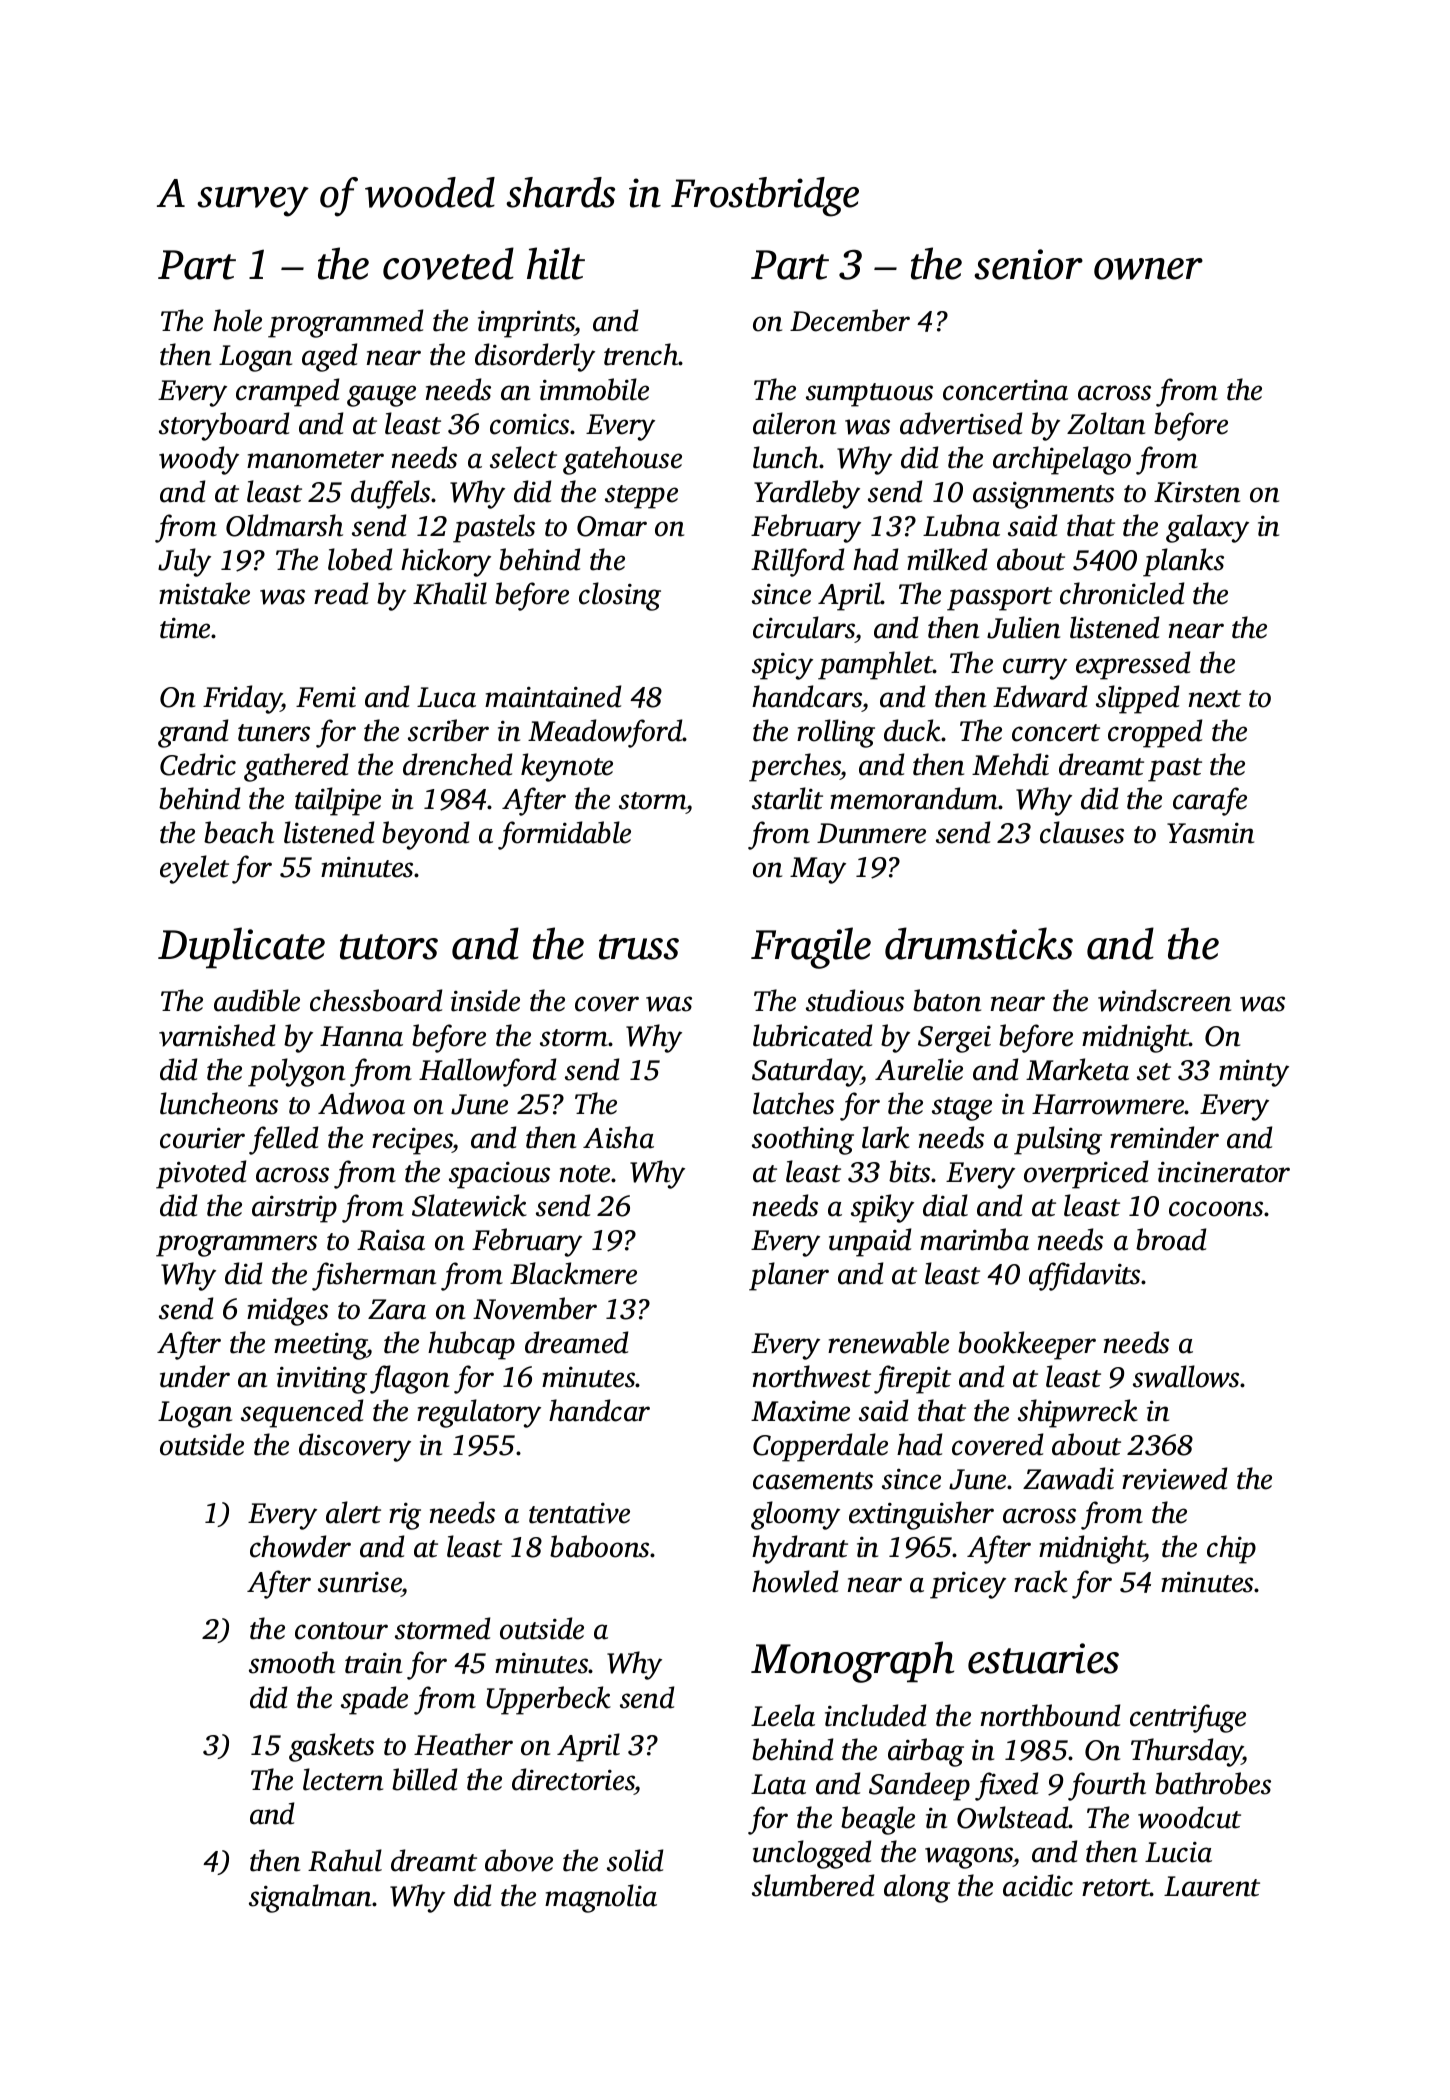  What do you see at coordinates (331, 1747) in the page?
I see `gaskets` at bounding box center [331, 1747].
